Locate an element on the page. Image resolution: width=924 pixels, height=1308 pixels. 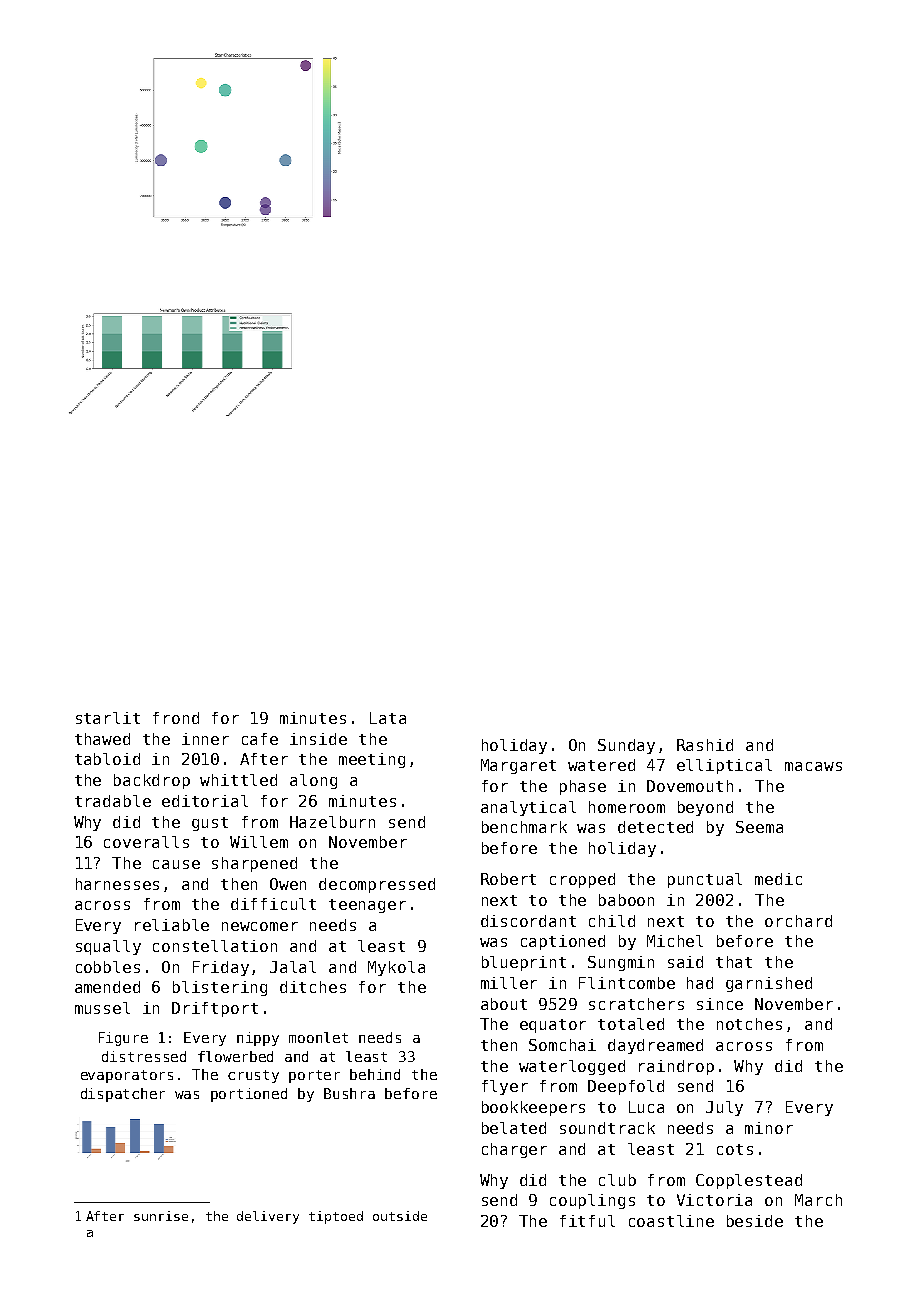
inside is located at coordinates (318, 739).
